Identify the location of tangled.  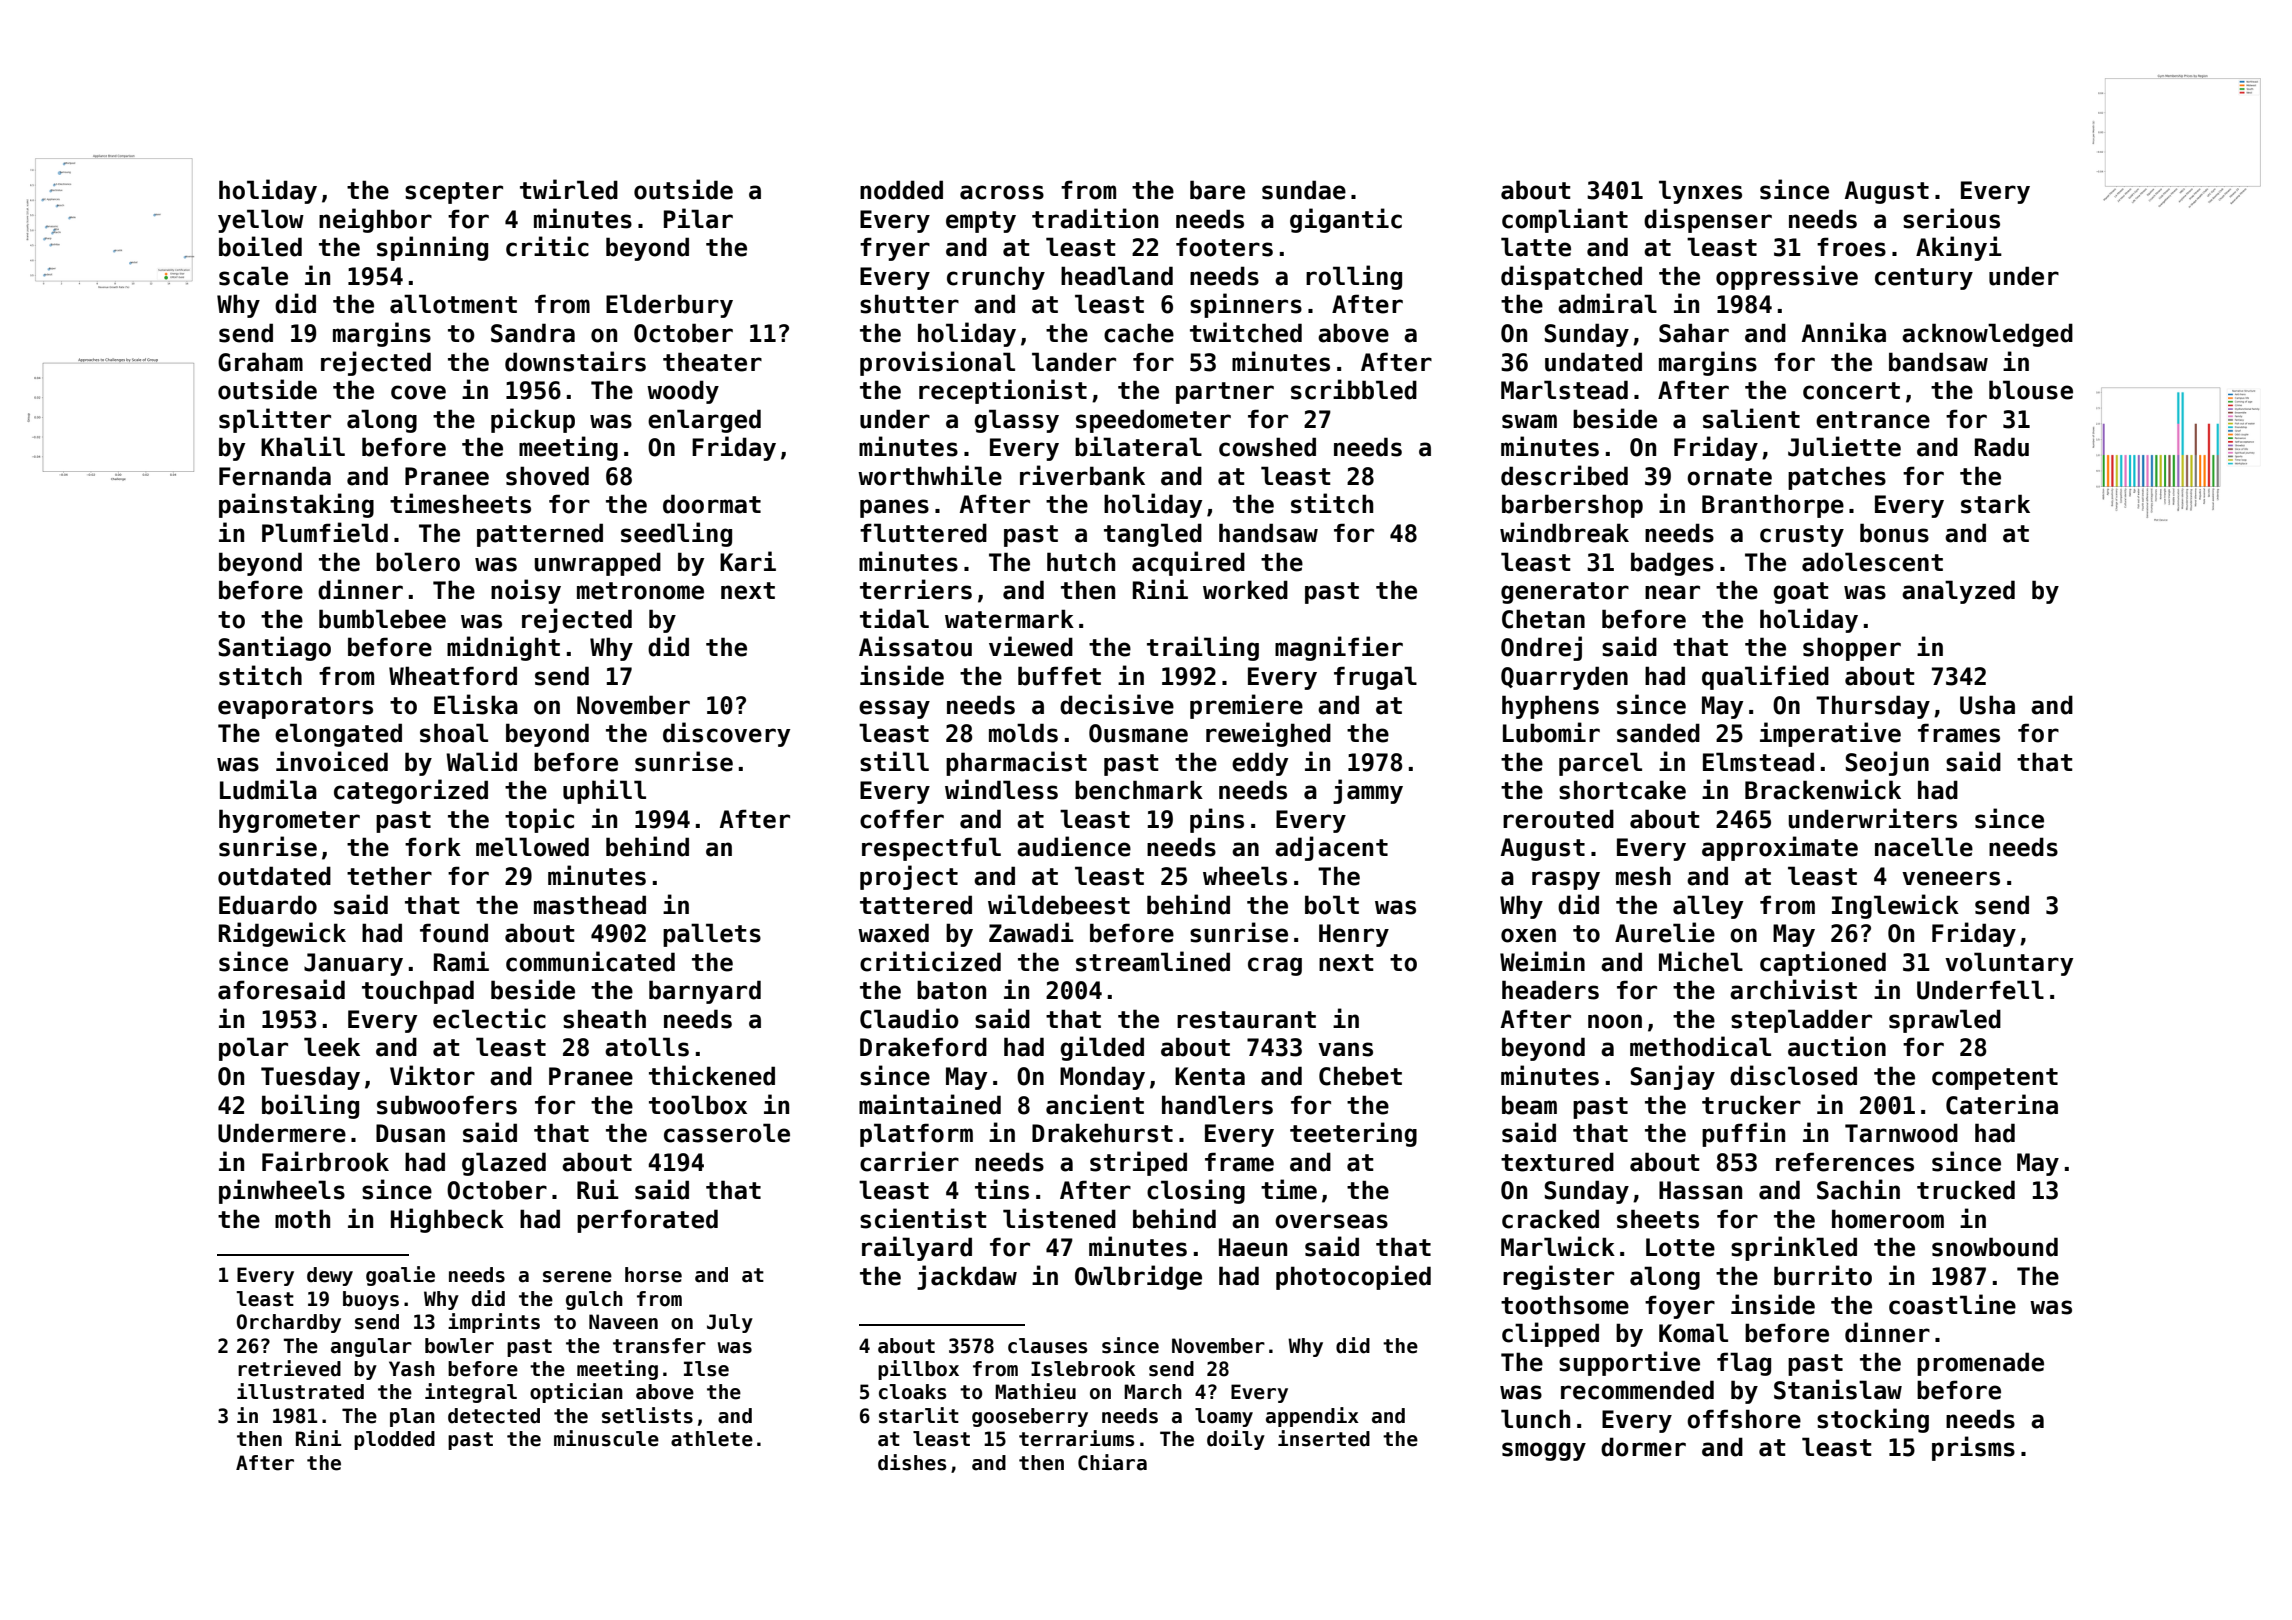
(1153, 535).
